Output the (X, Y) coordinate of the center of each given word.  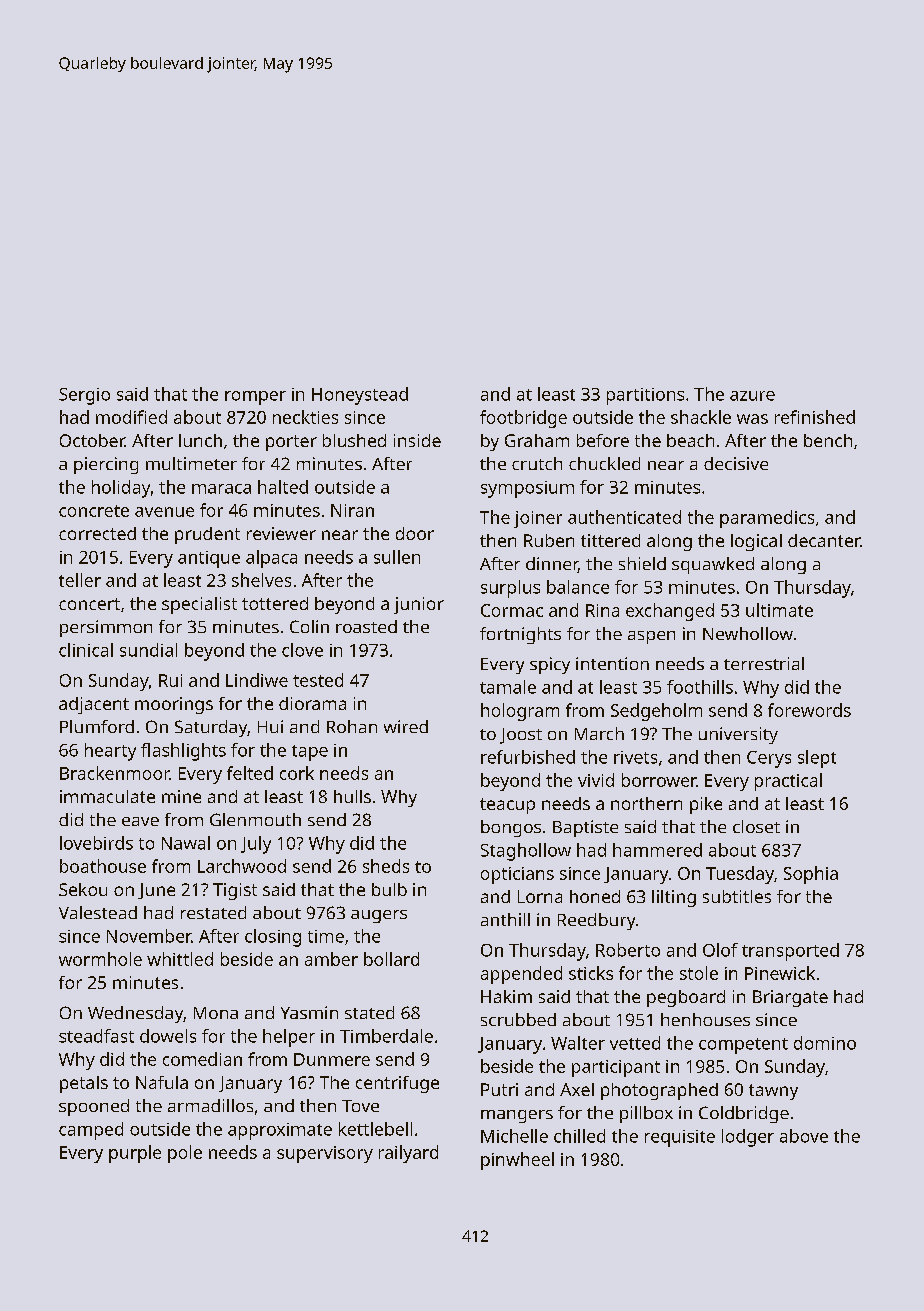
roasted (366, 626)
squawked (713, 565)
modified (131, 417)
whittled (180, 959)
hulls (352, 796)
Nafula (162, 1082)
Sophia (811, 875)
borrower (659, 780)
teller (80, 580)
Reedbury (596, 921)
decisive (736, 463)
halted (283, 487)
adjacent (94, 705)
